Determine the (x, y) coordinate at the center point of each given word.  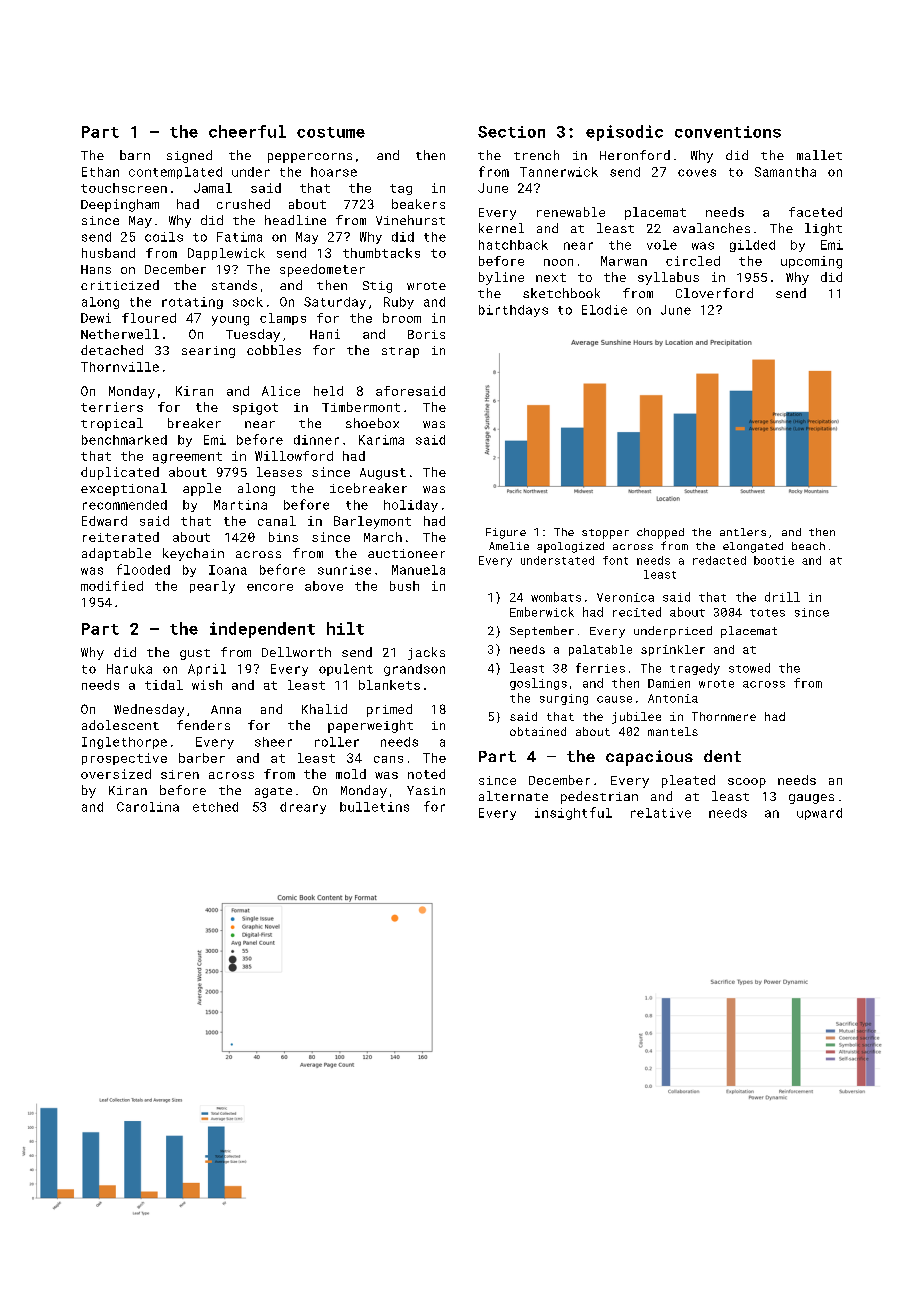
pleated (688, 781)
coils (164, 237)
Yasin (426, 790)
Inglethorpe (124, 743)
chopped (660, 533)
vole (662, 245)
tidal (164, 685)
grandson (414, 670)
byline (501, 278)
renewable (571, 212)
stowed (749, 668)
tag (401, 189)
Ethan (100, 172)
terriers (112, 407)
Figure (506, 533)
